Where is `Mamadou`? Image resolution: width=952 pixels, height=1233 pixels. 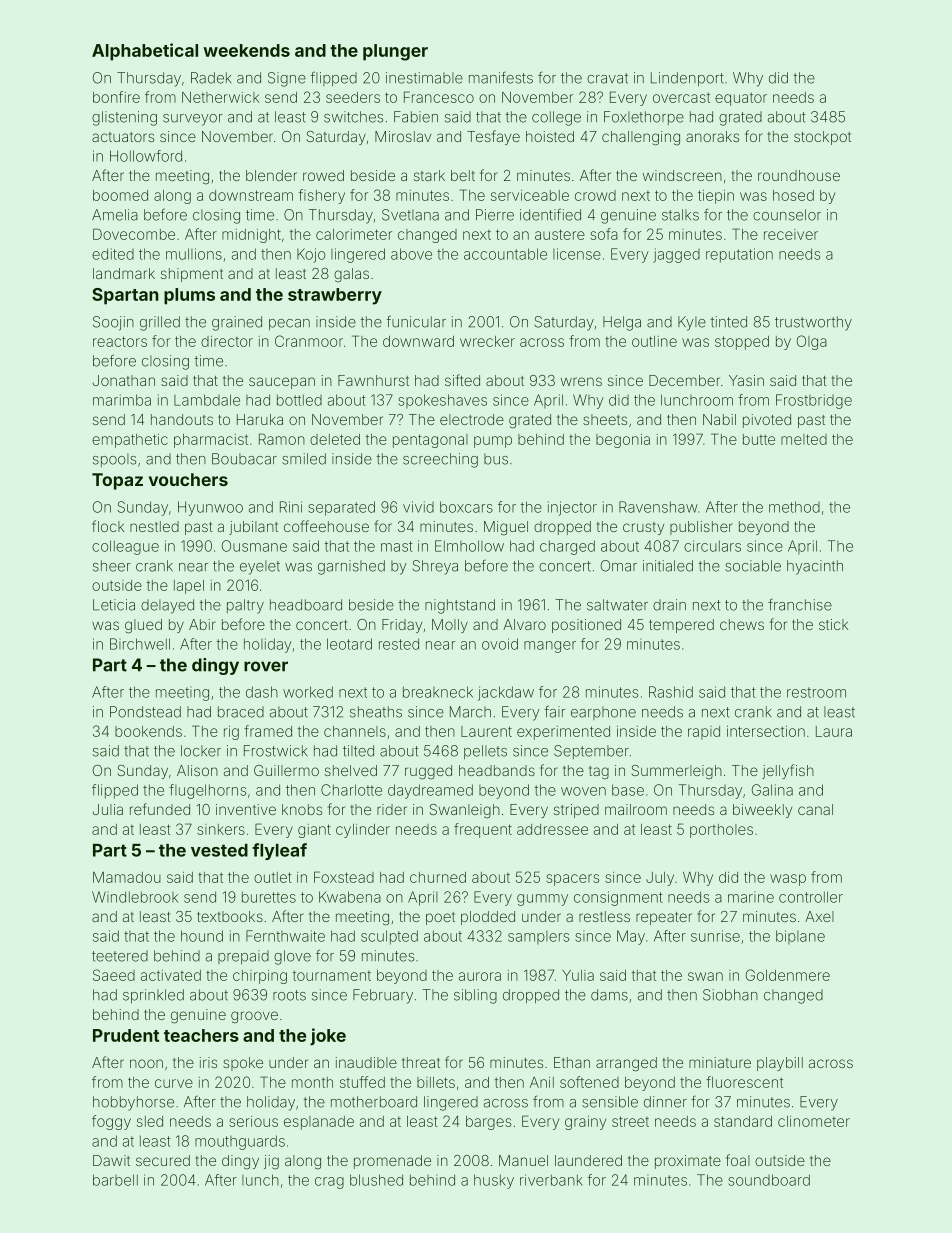 Mamadou is located at coordinates (127, 877).
